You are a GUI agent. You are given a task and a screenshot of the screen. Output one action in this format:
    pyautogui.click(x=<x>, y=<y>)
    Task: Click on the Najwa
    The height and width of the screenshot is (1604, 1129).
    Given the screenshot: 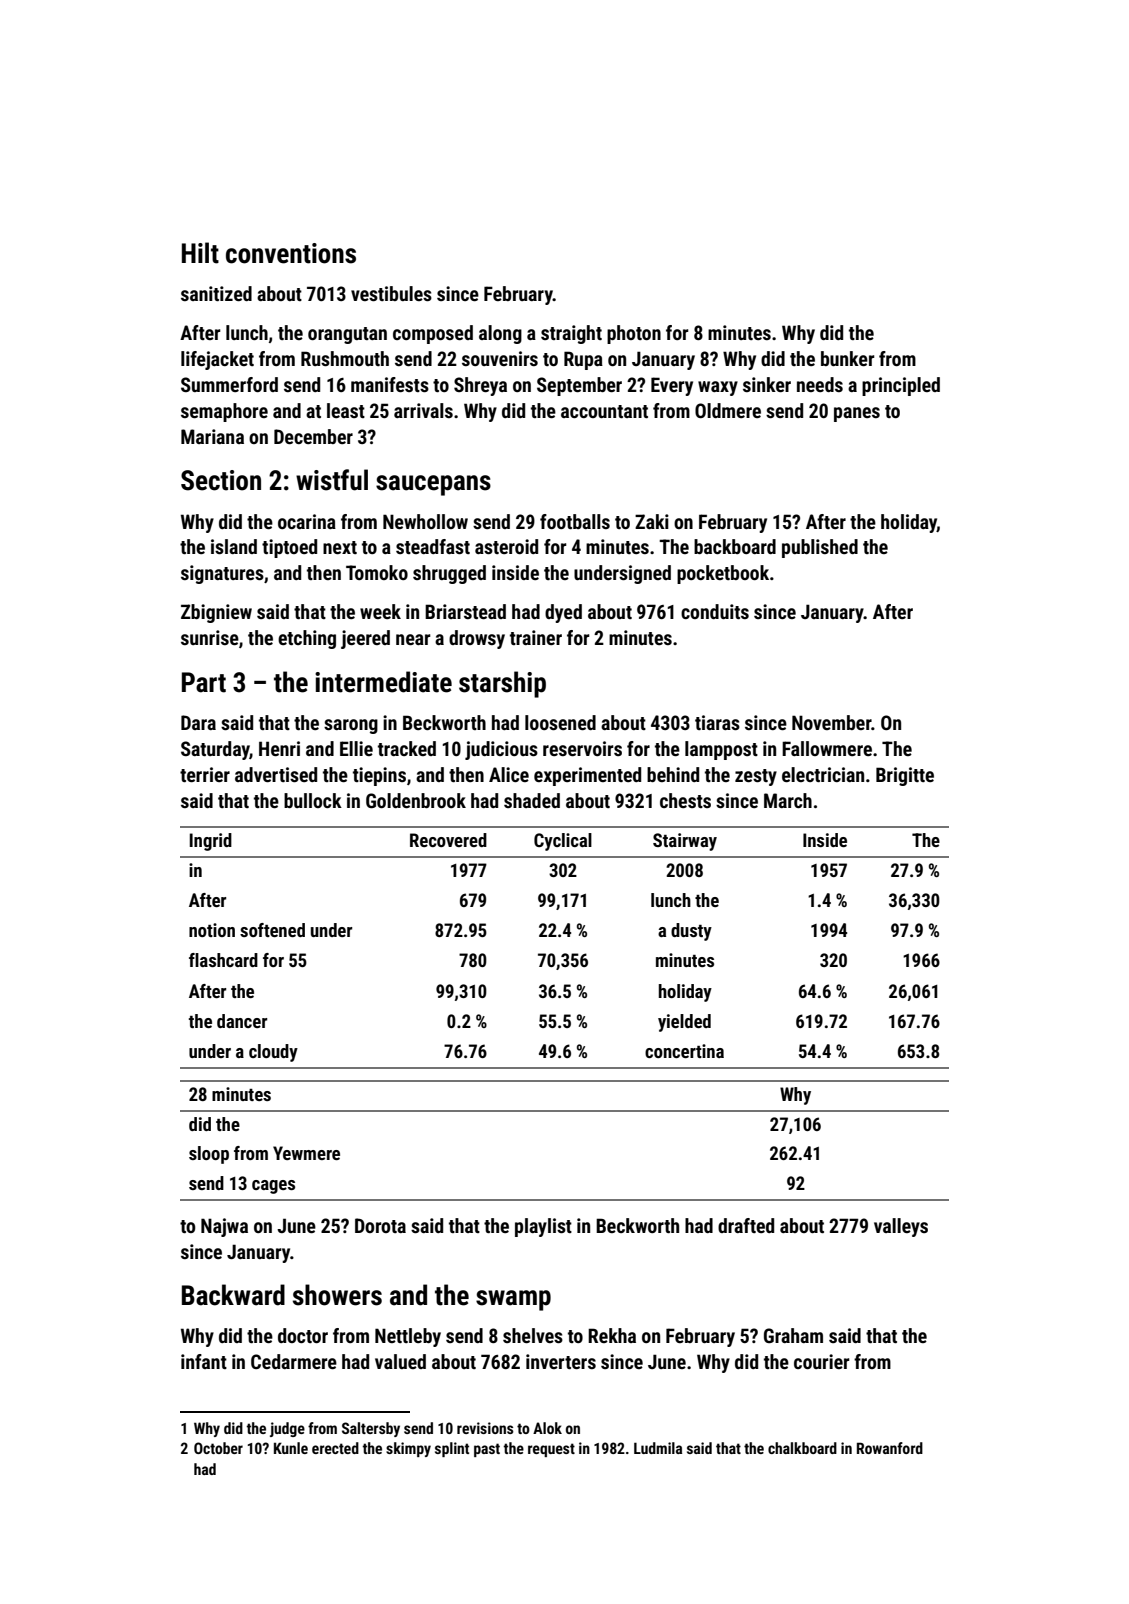 What is the action you would take?
    pyautogui.click(x=224, y=1227)
